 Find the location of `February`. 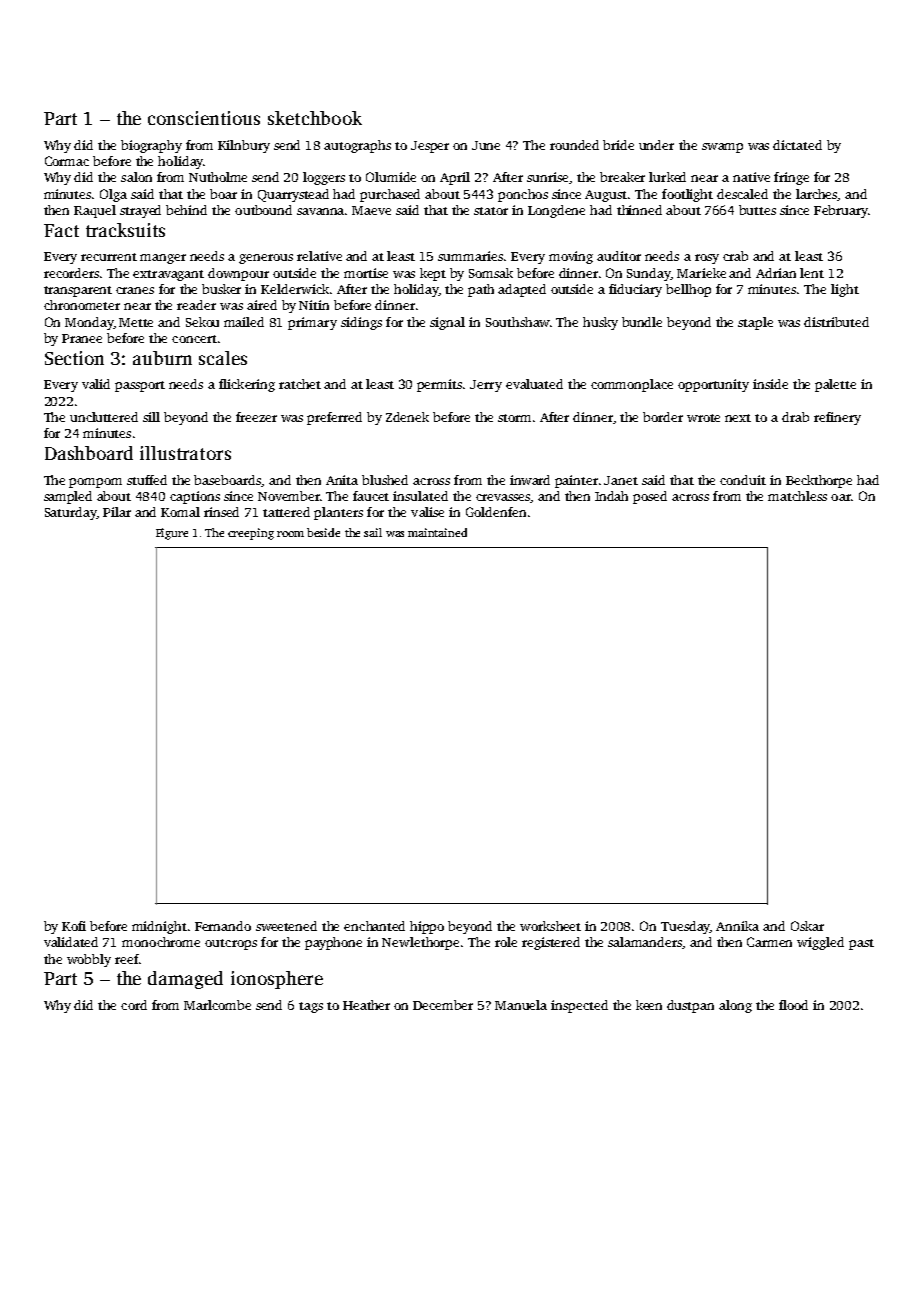

February is located at coordinates (841, 211).
